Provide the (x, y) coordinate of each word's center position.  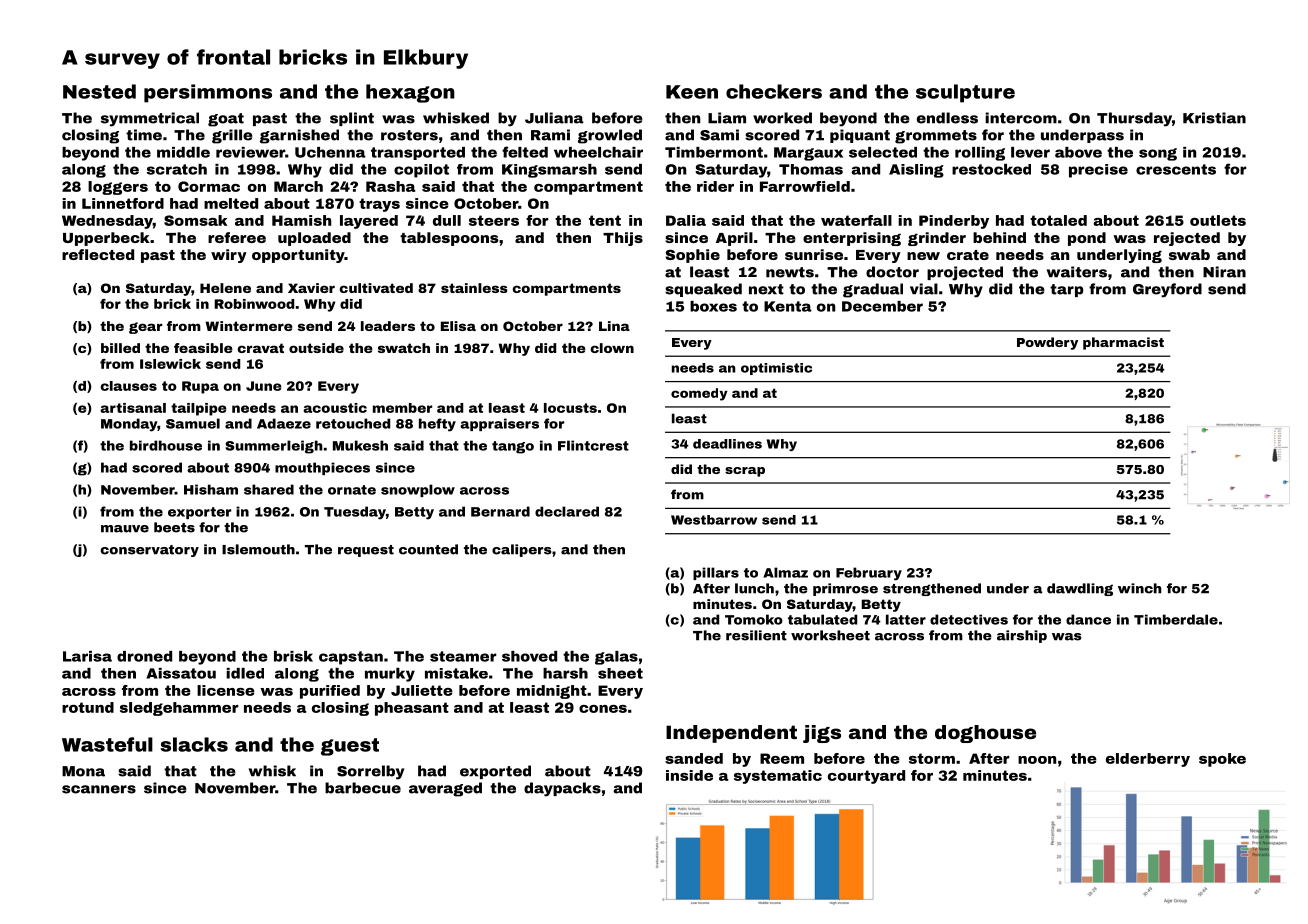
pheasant (412, 709)
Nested (99, 91)
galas (616, 658)
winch (1140, 588)
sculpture (965, 93)
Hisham (211, 489)
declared (567, 511)
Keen (692, 92)
